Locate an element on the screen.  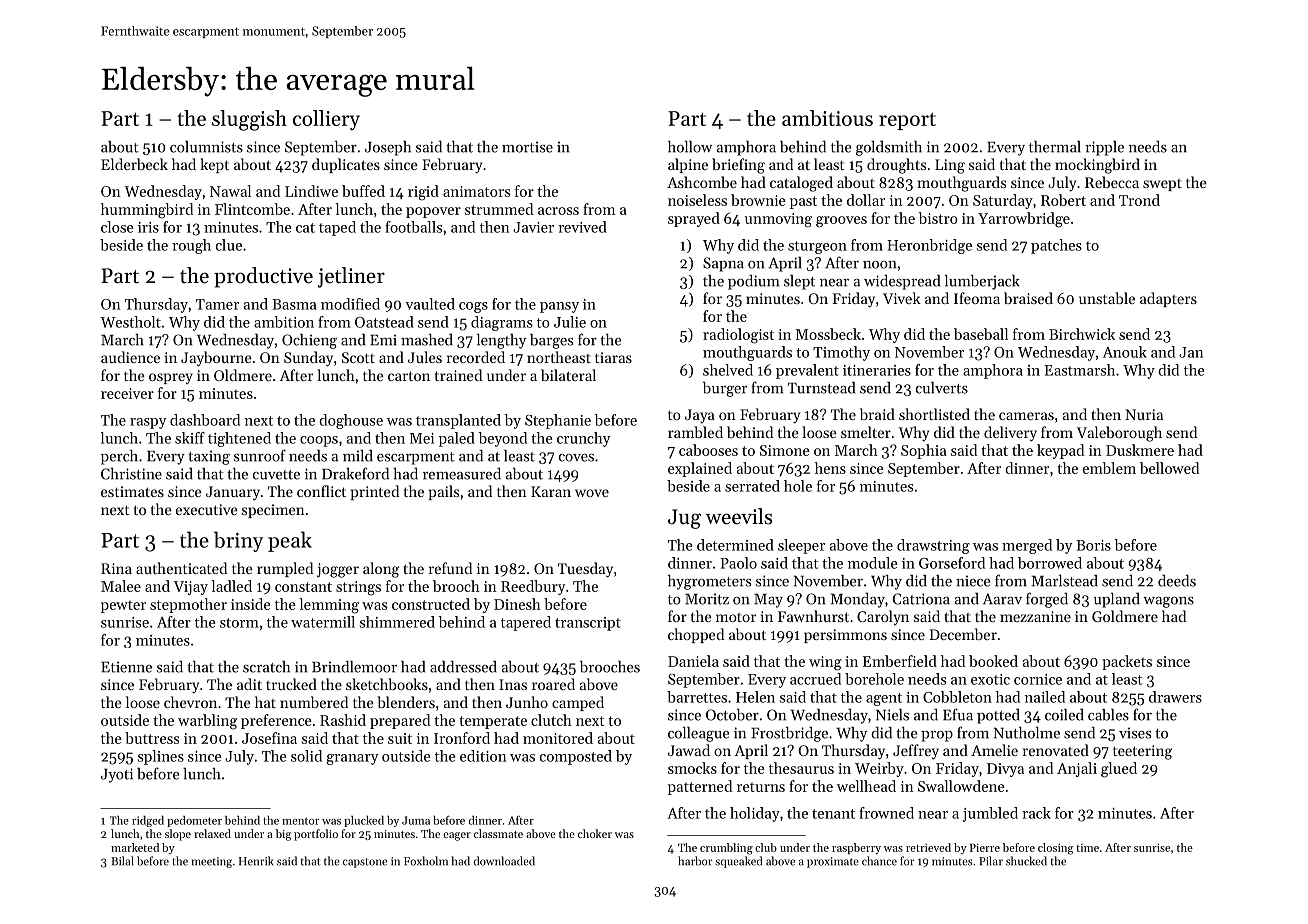
colliery is located at coordinates (326, 120).
